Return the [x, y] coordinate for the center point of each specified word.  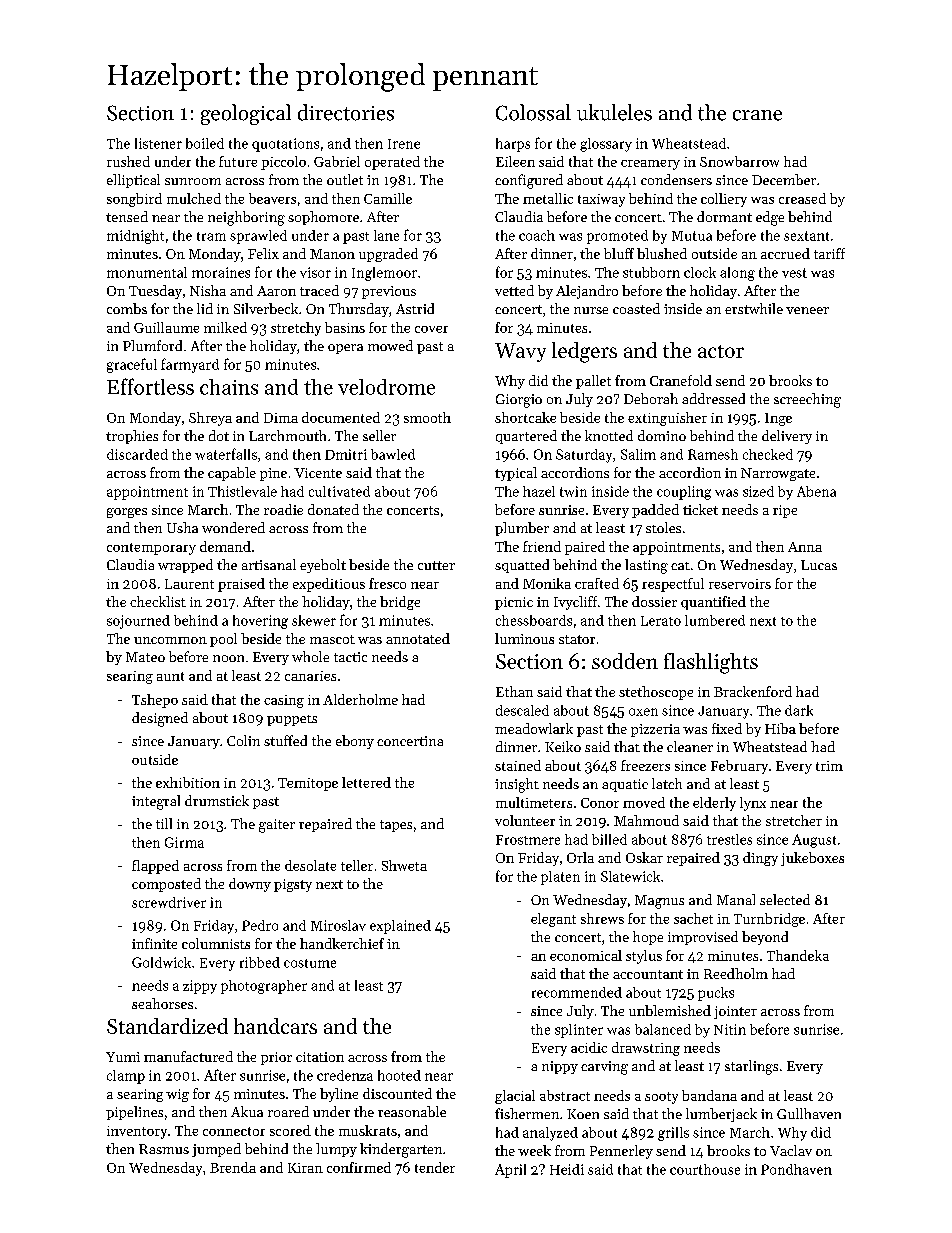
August [814, 841]
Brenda [233, 1167]
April [510, 1171]
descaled [522, 710]
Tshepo [155, 701]
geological [246, 114]
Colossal [533, 112]
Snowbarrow [739, 161]
